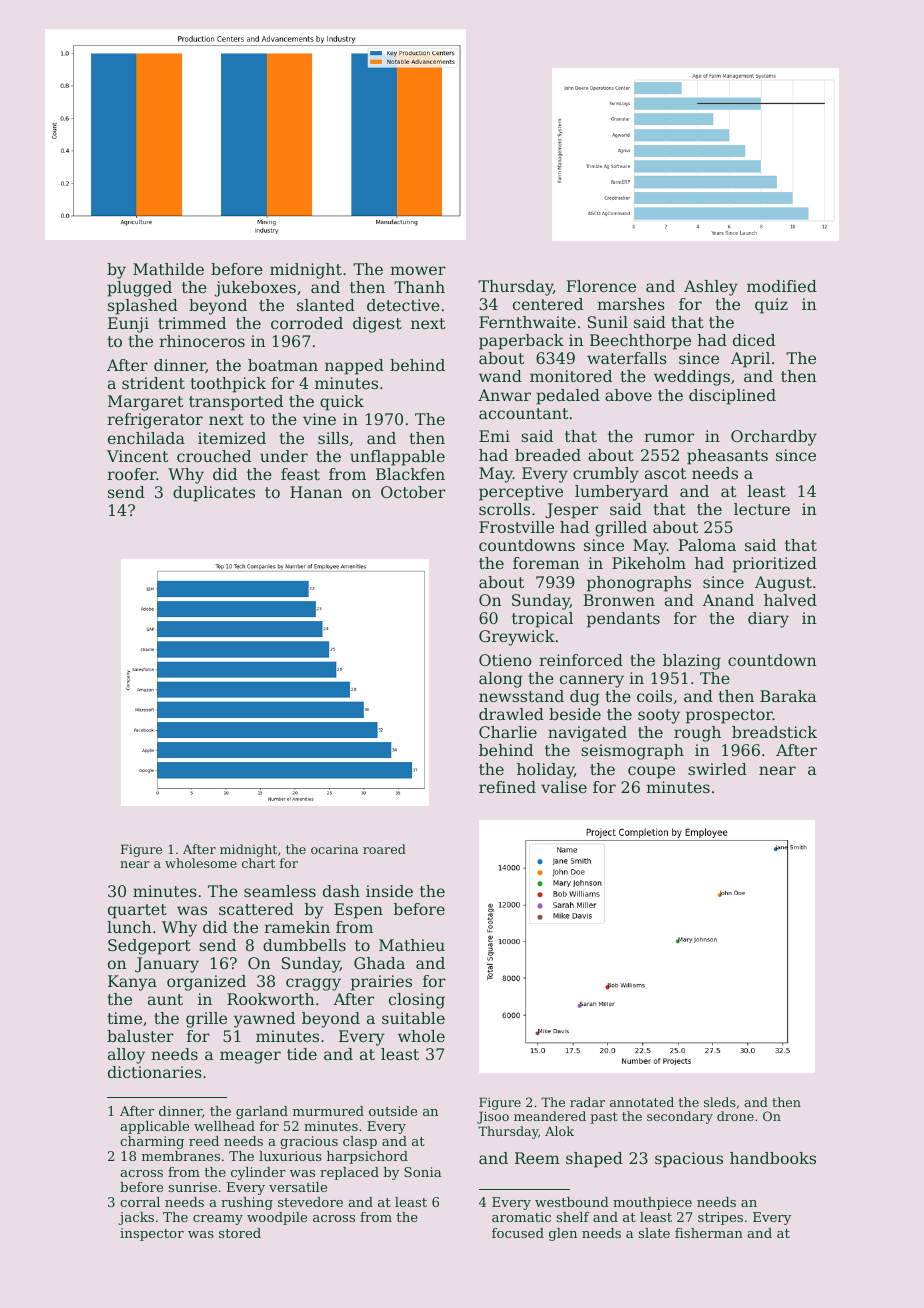 Image resolution: width=924 pixels, height=1308 pixels. What do you see at coordinates (508, 732) in the document?
I see `Charlie` at bounding box center [508, 732].
